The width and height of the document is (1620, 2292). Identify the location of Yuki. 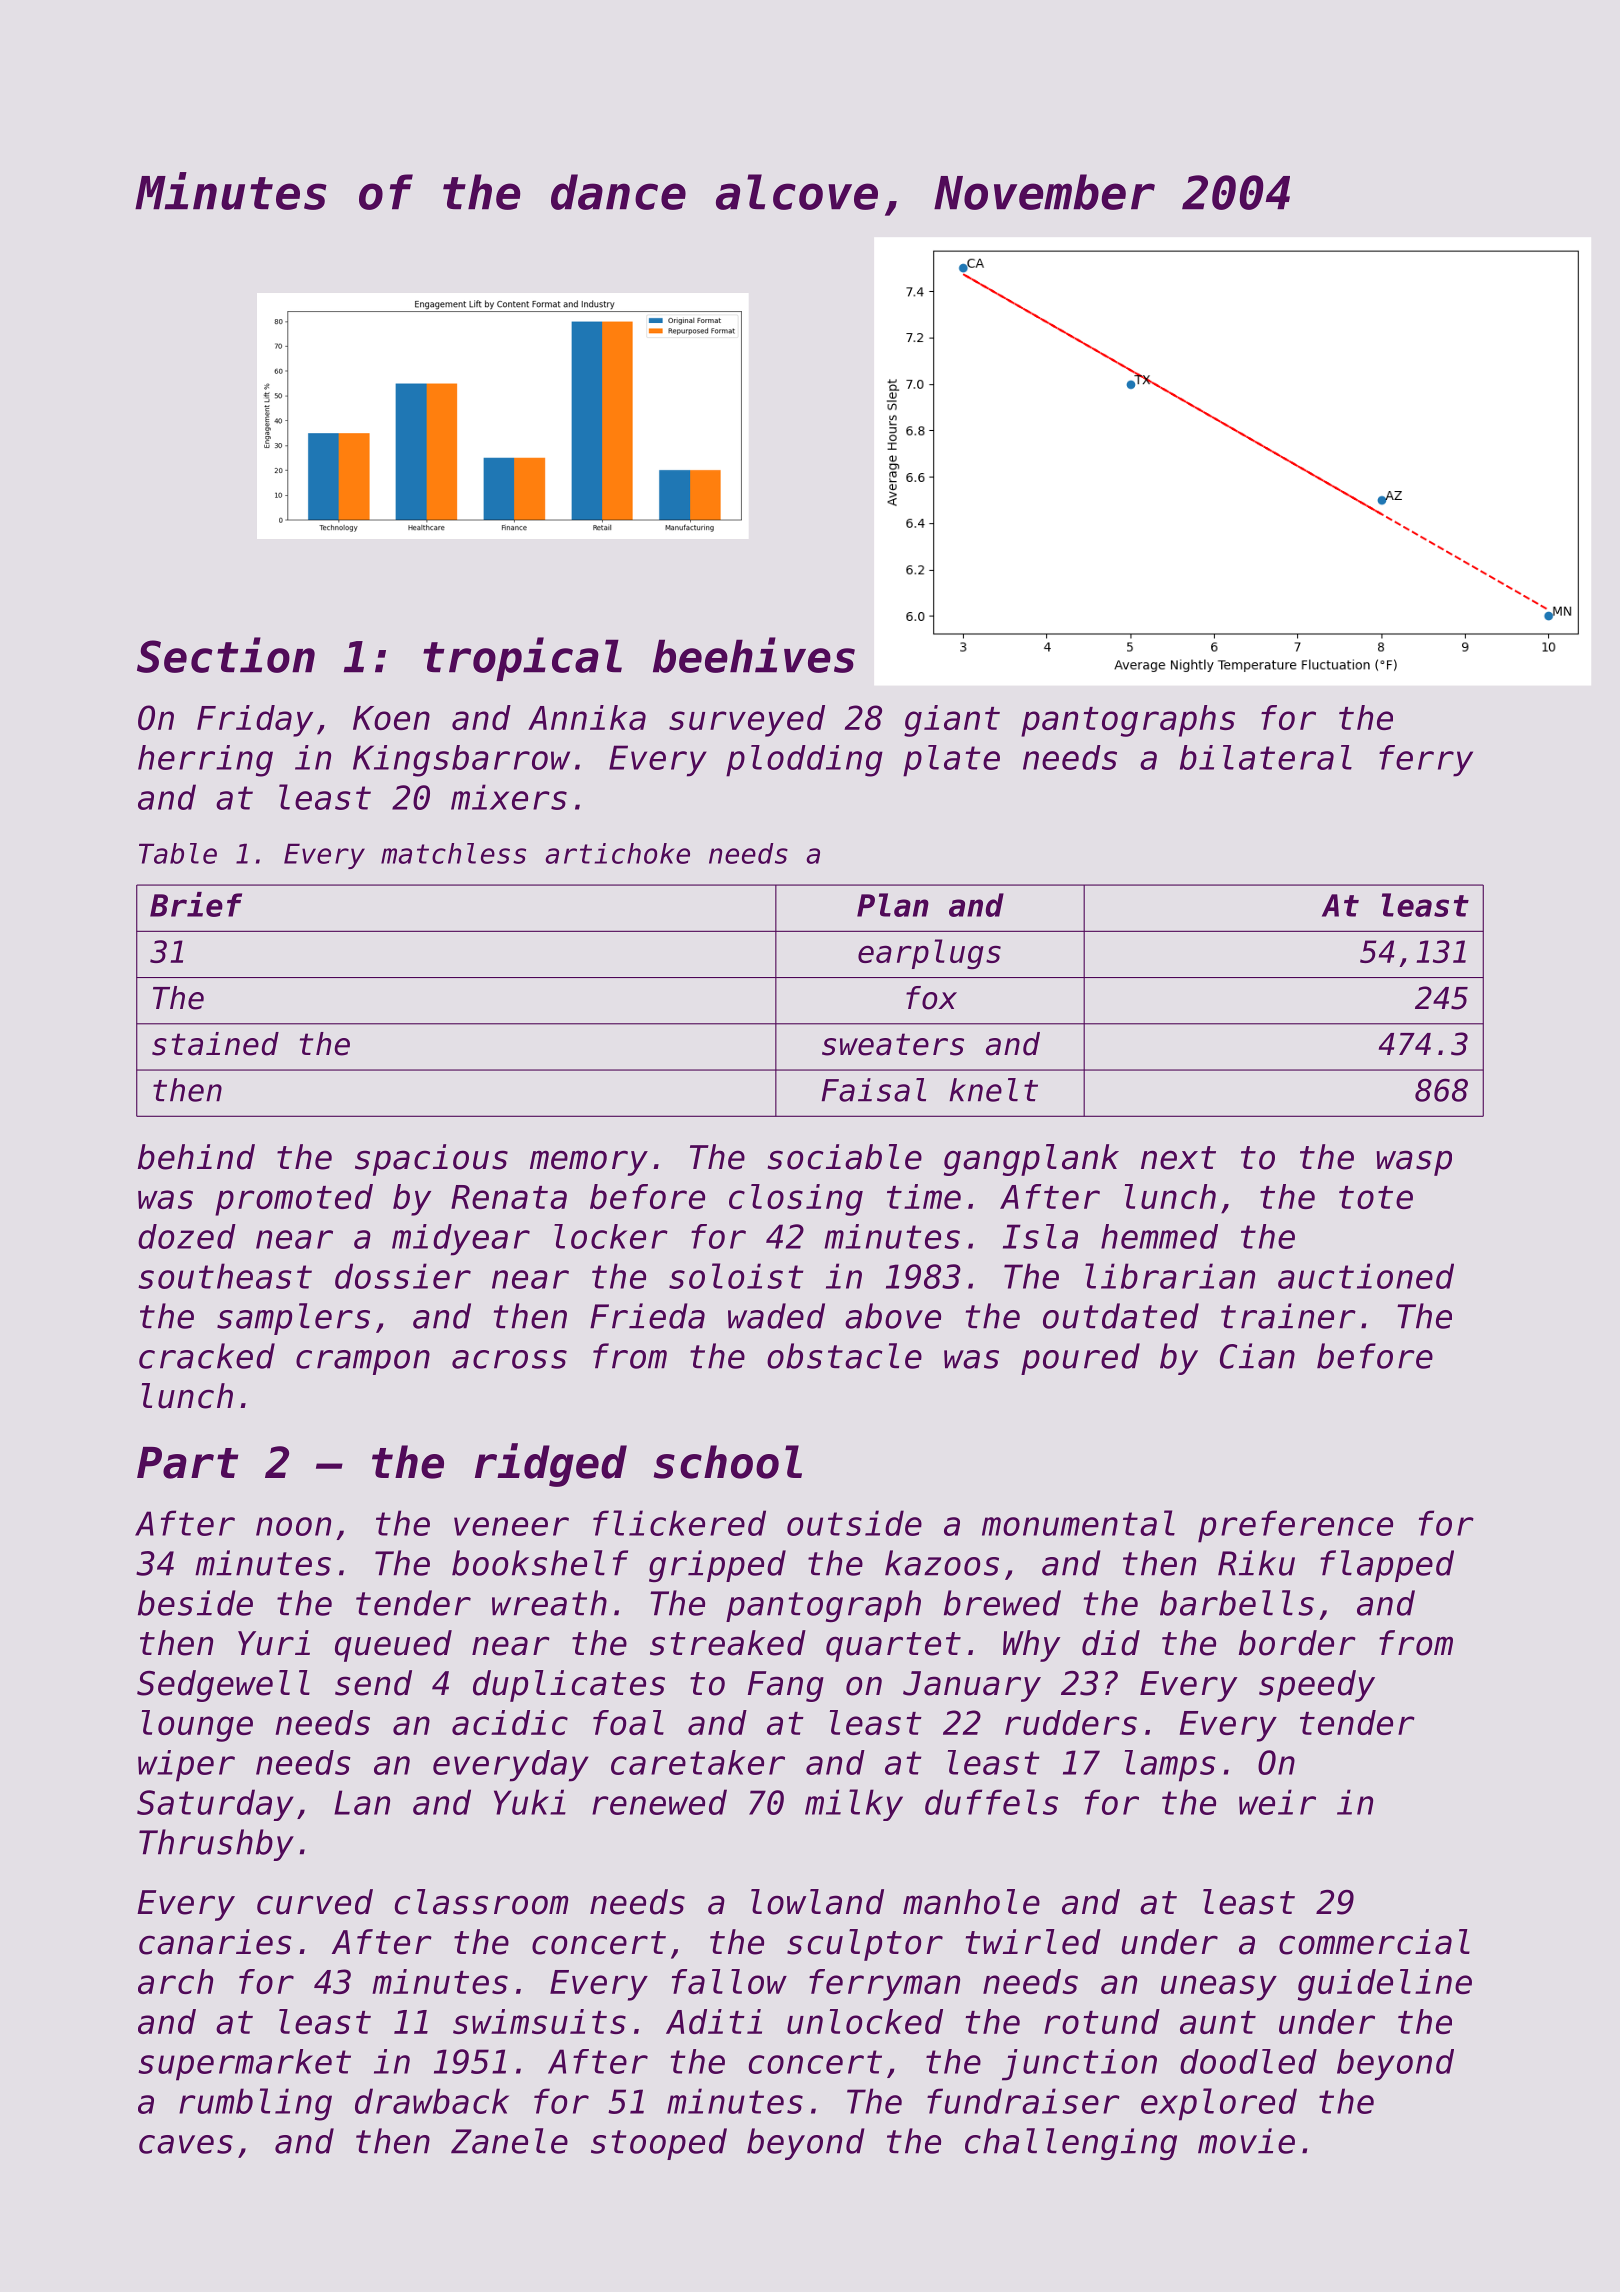
(530, 1802).
